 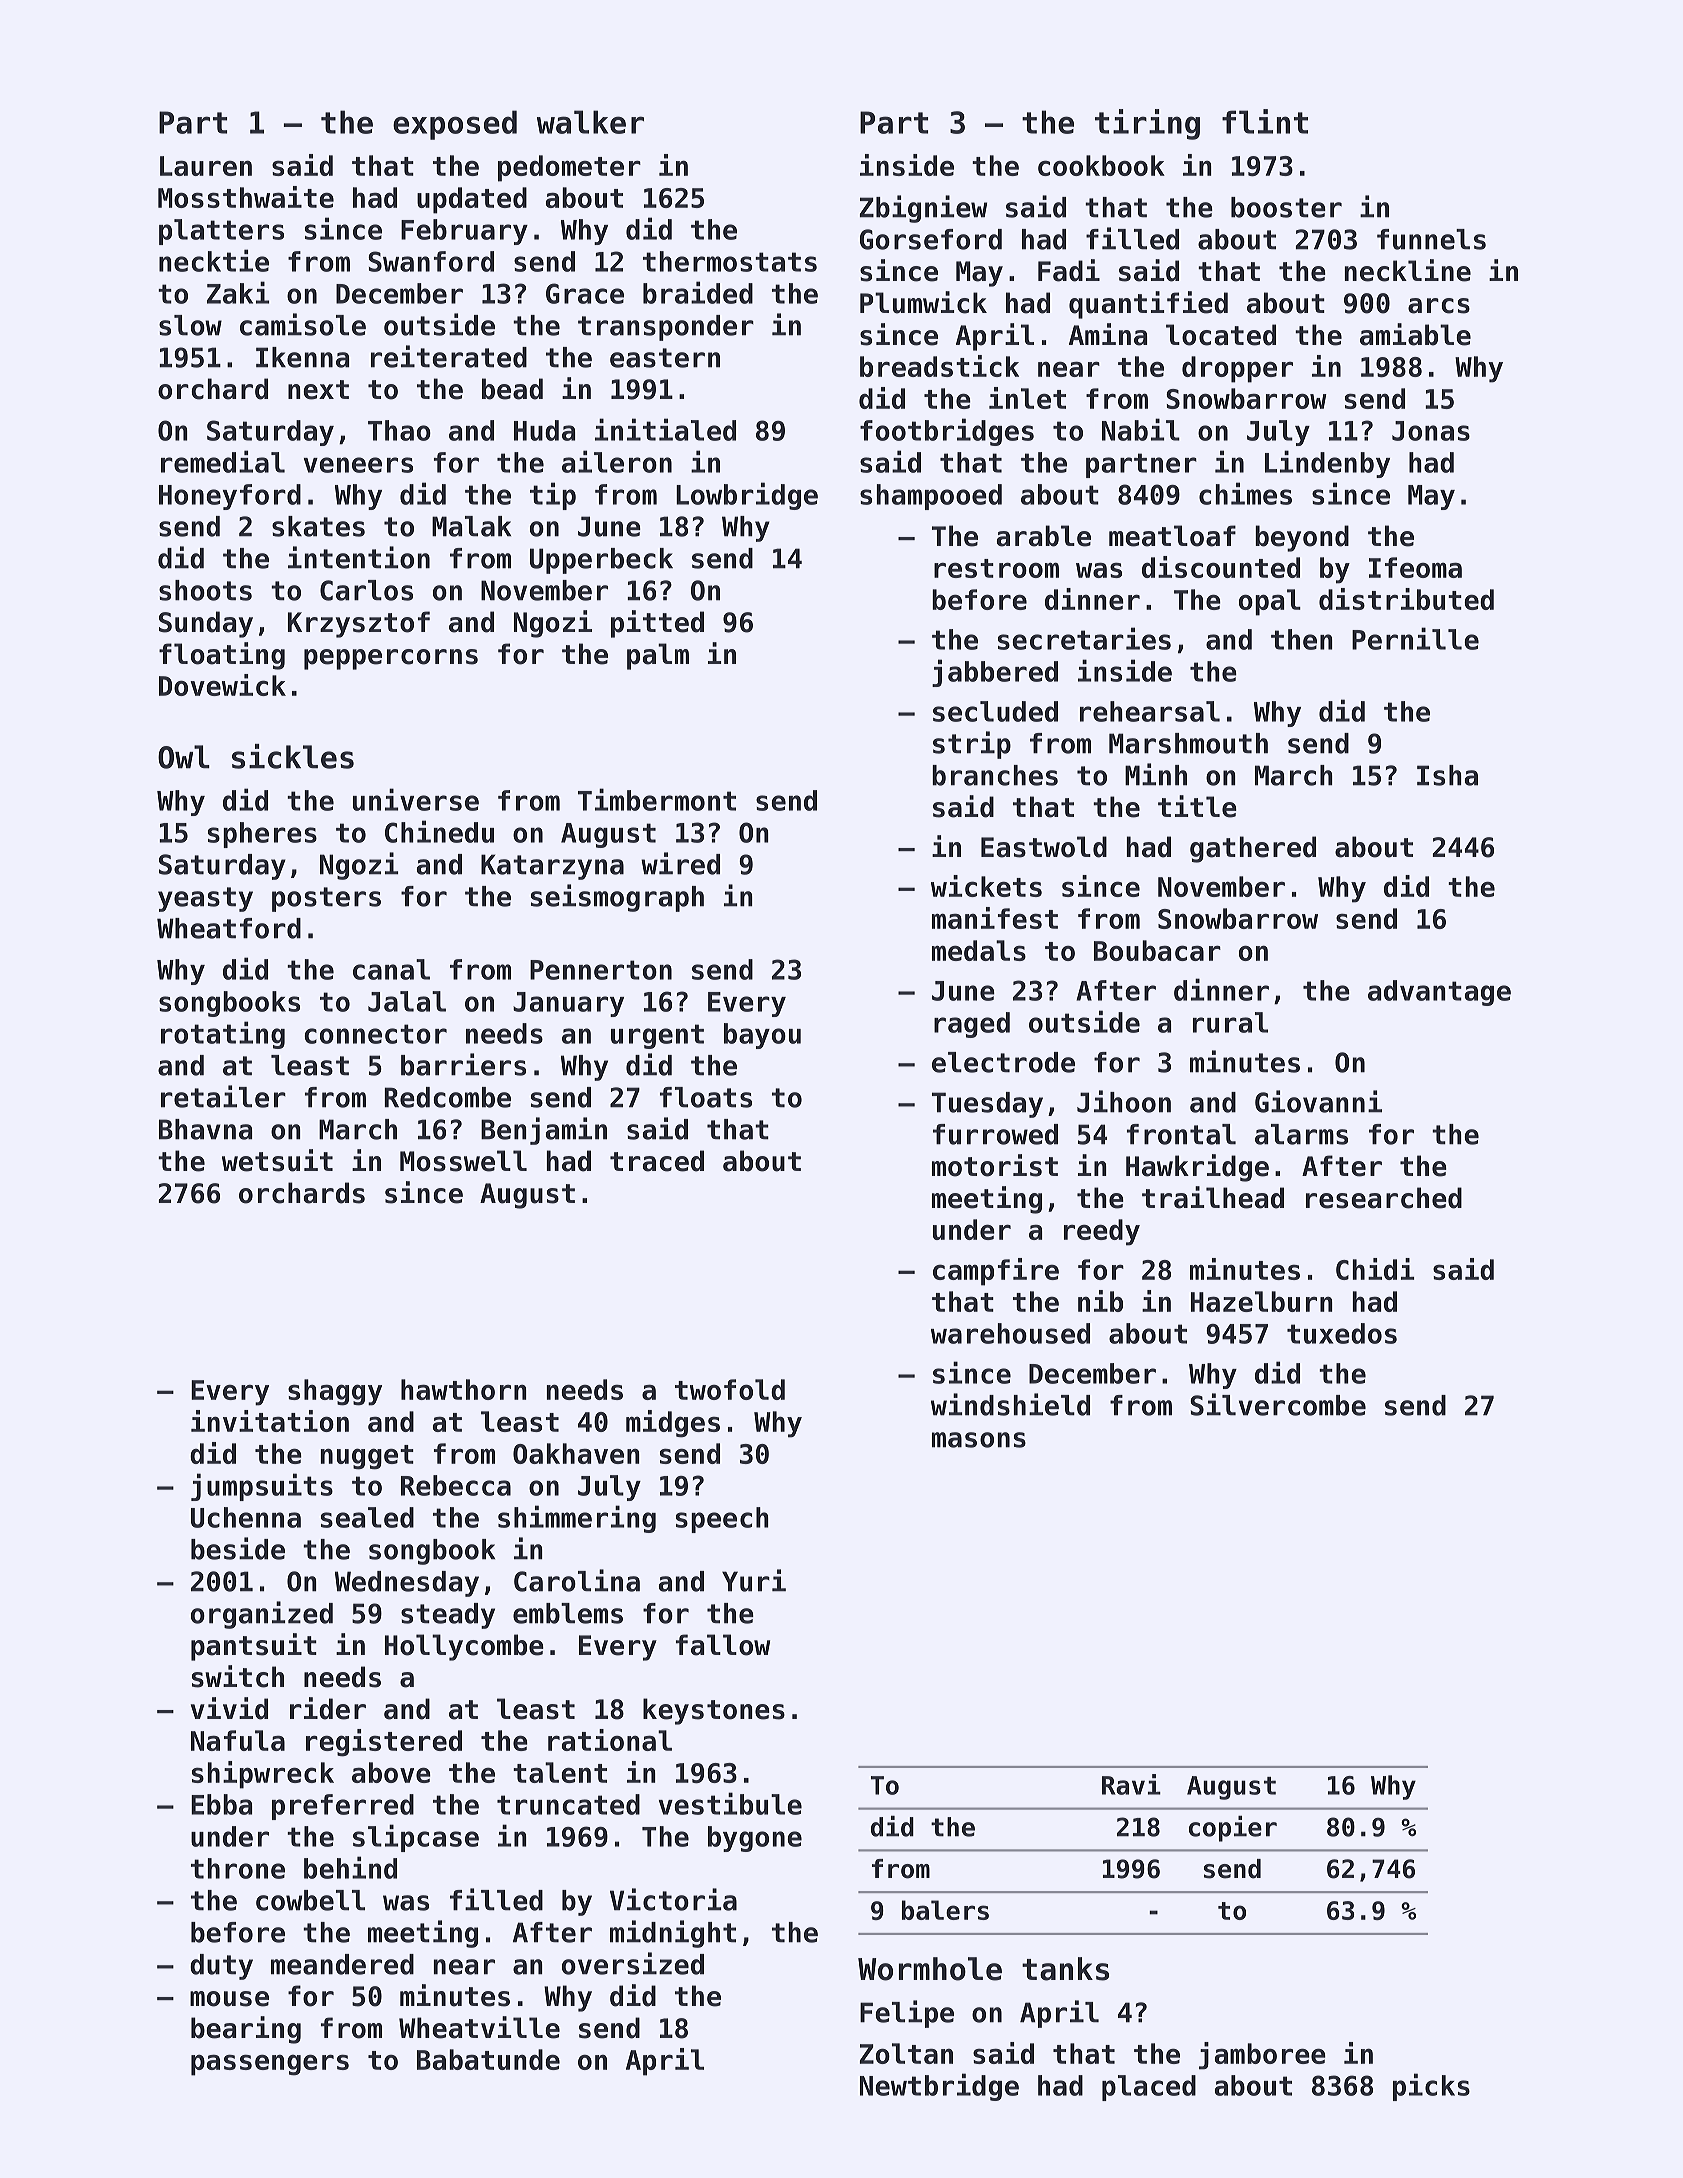 I want to click on shampooed, so click(x=931, y=497).
